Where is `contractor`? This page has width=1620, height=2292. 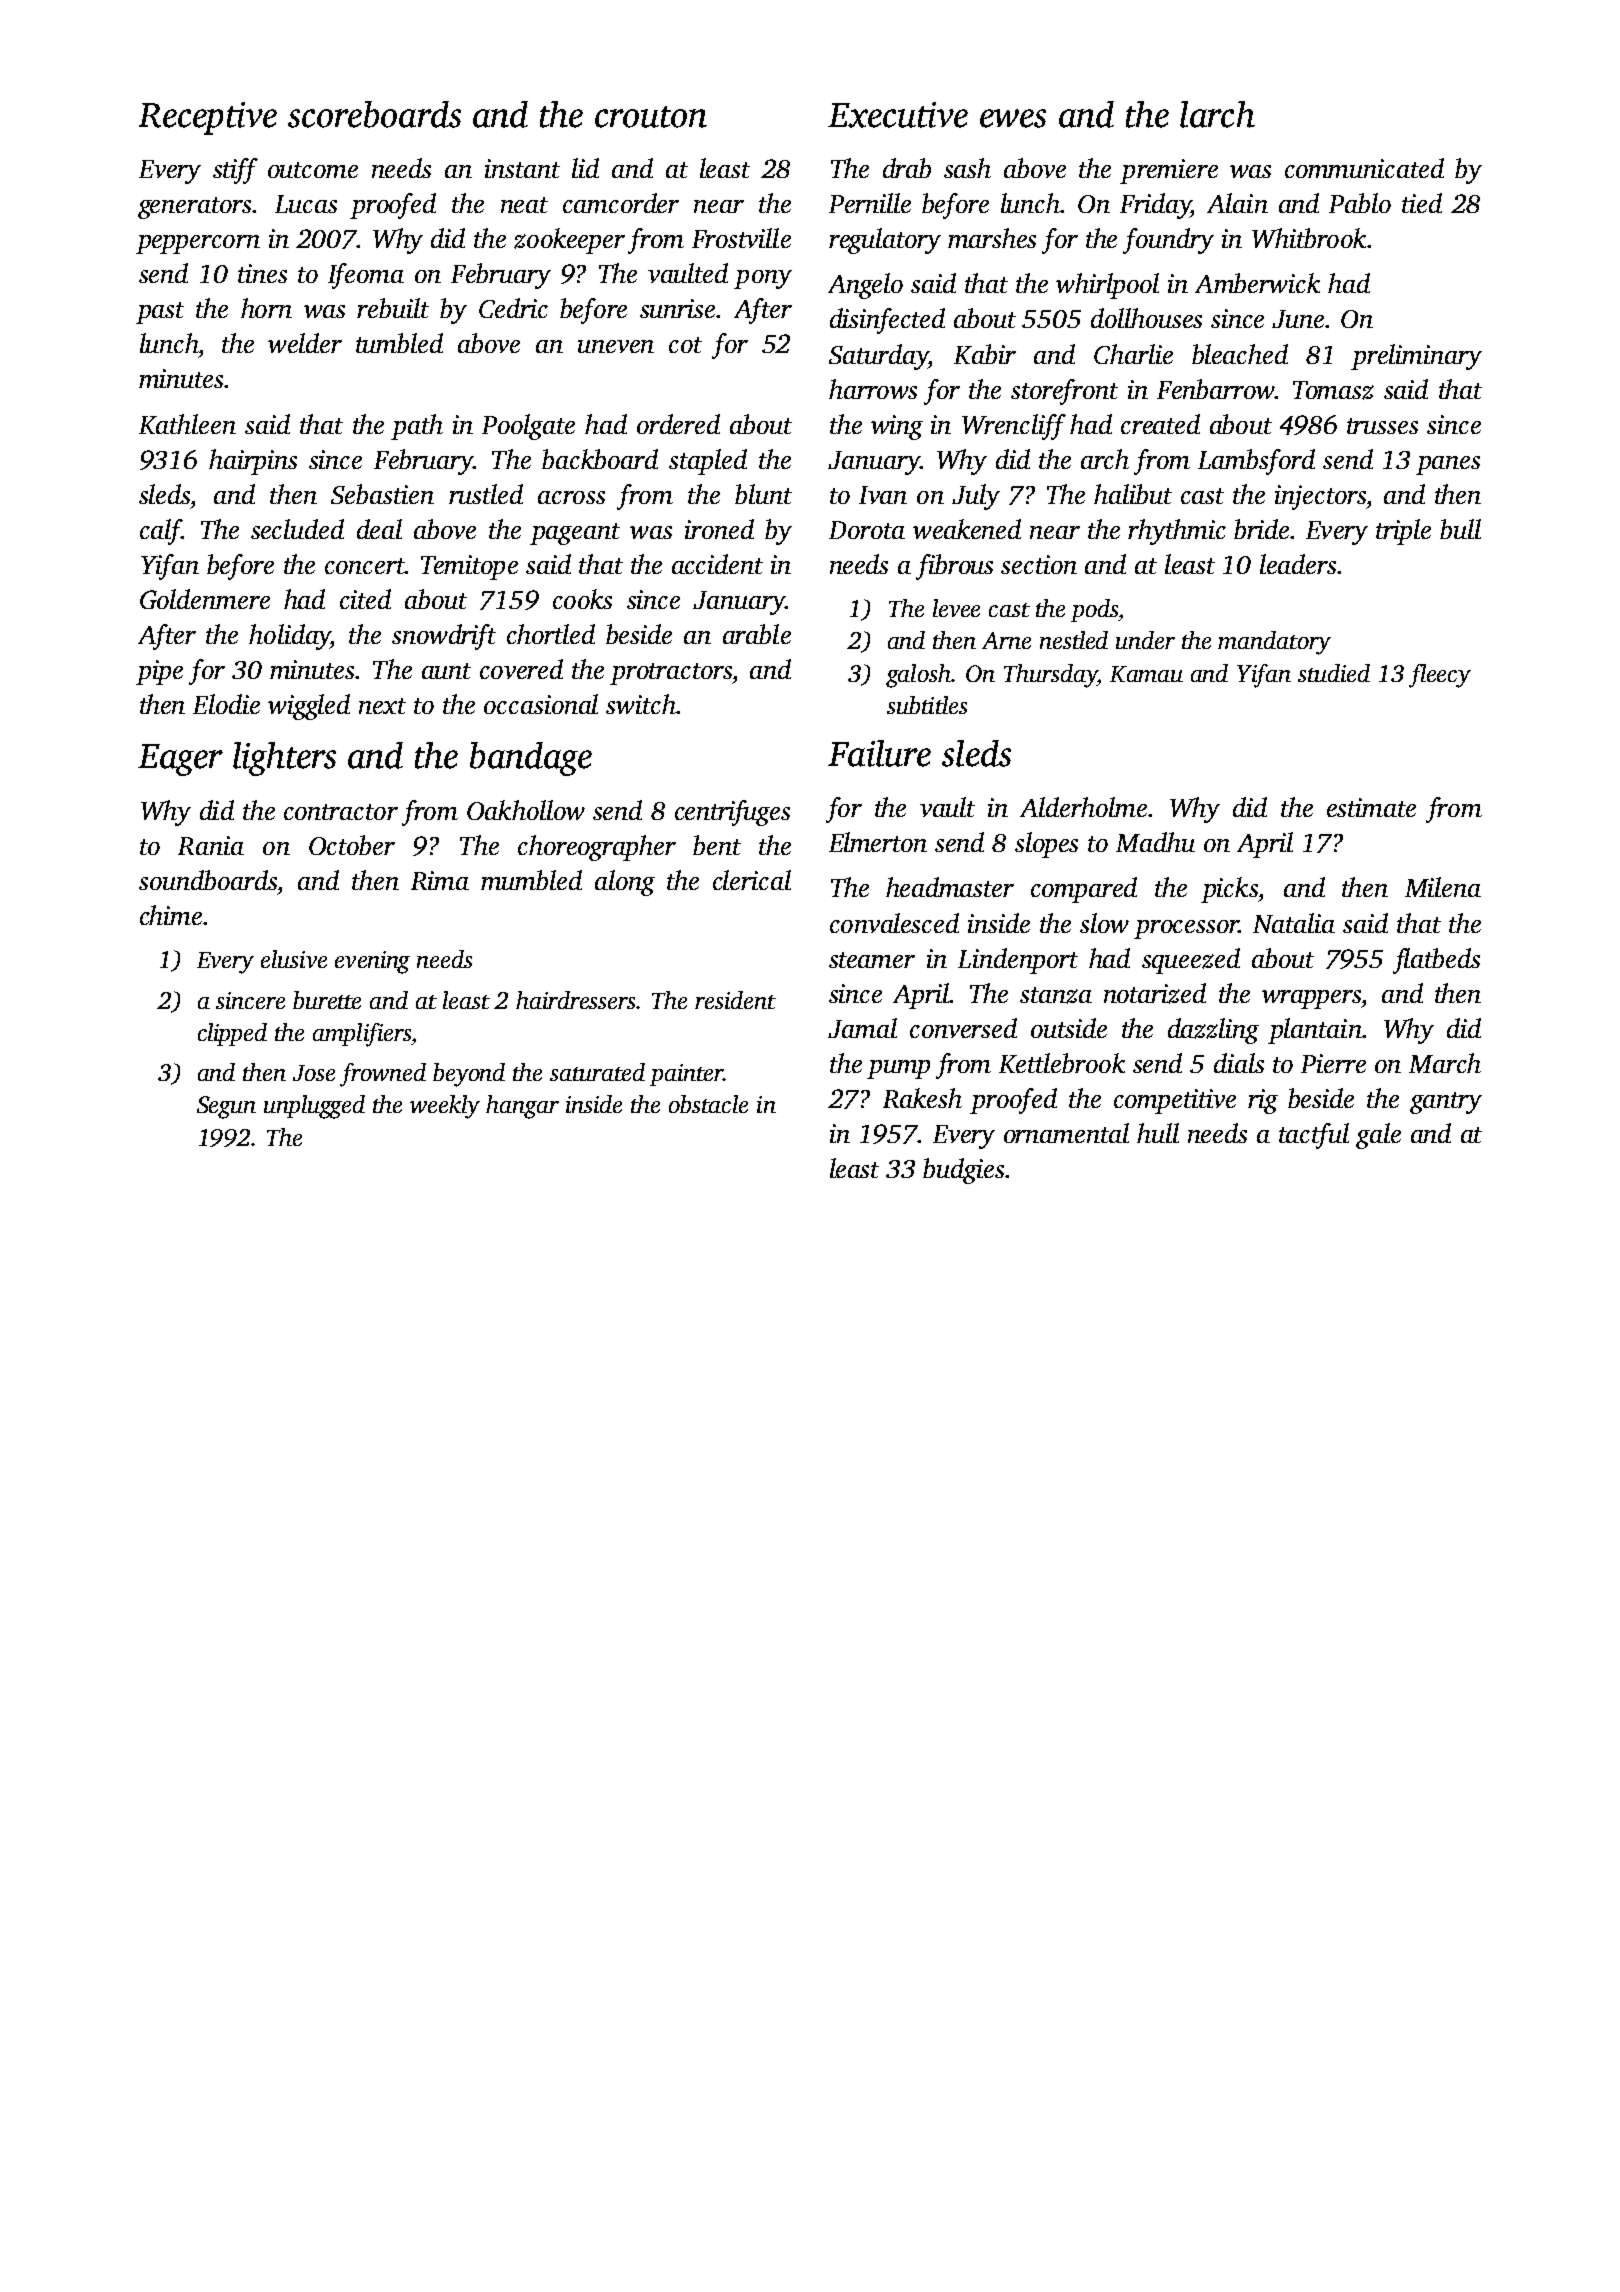 contractor is located at coordinates (341, 812).
